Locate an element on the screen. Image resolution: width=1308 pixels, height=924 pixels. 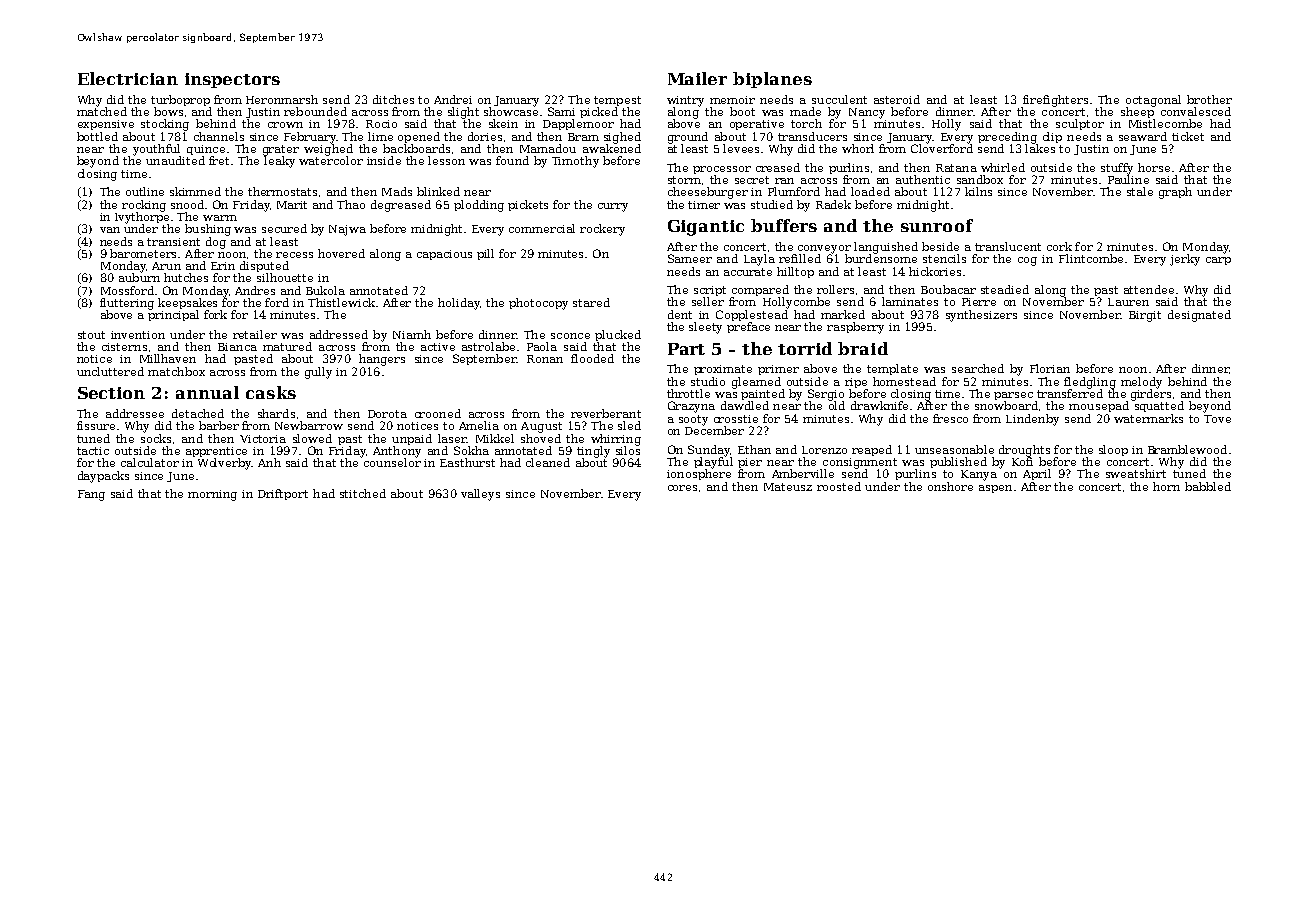
auburn is located at coordinates (139, 277).
